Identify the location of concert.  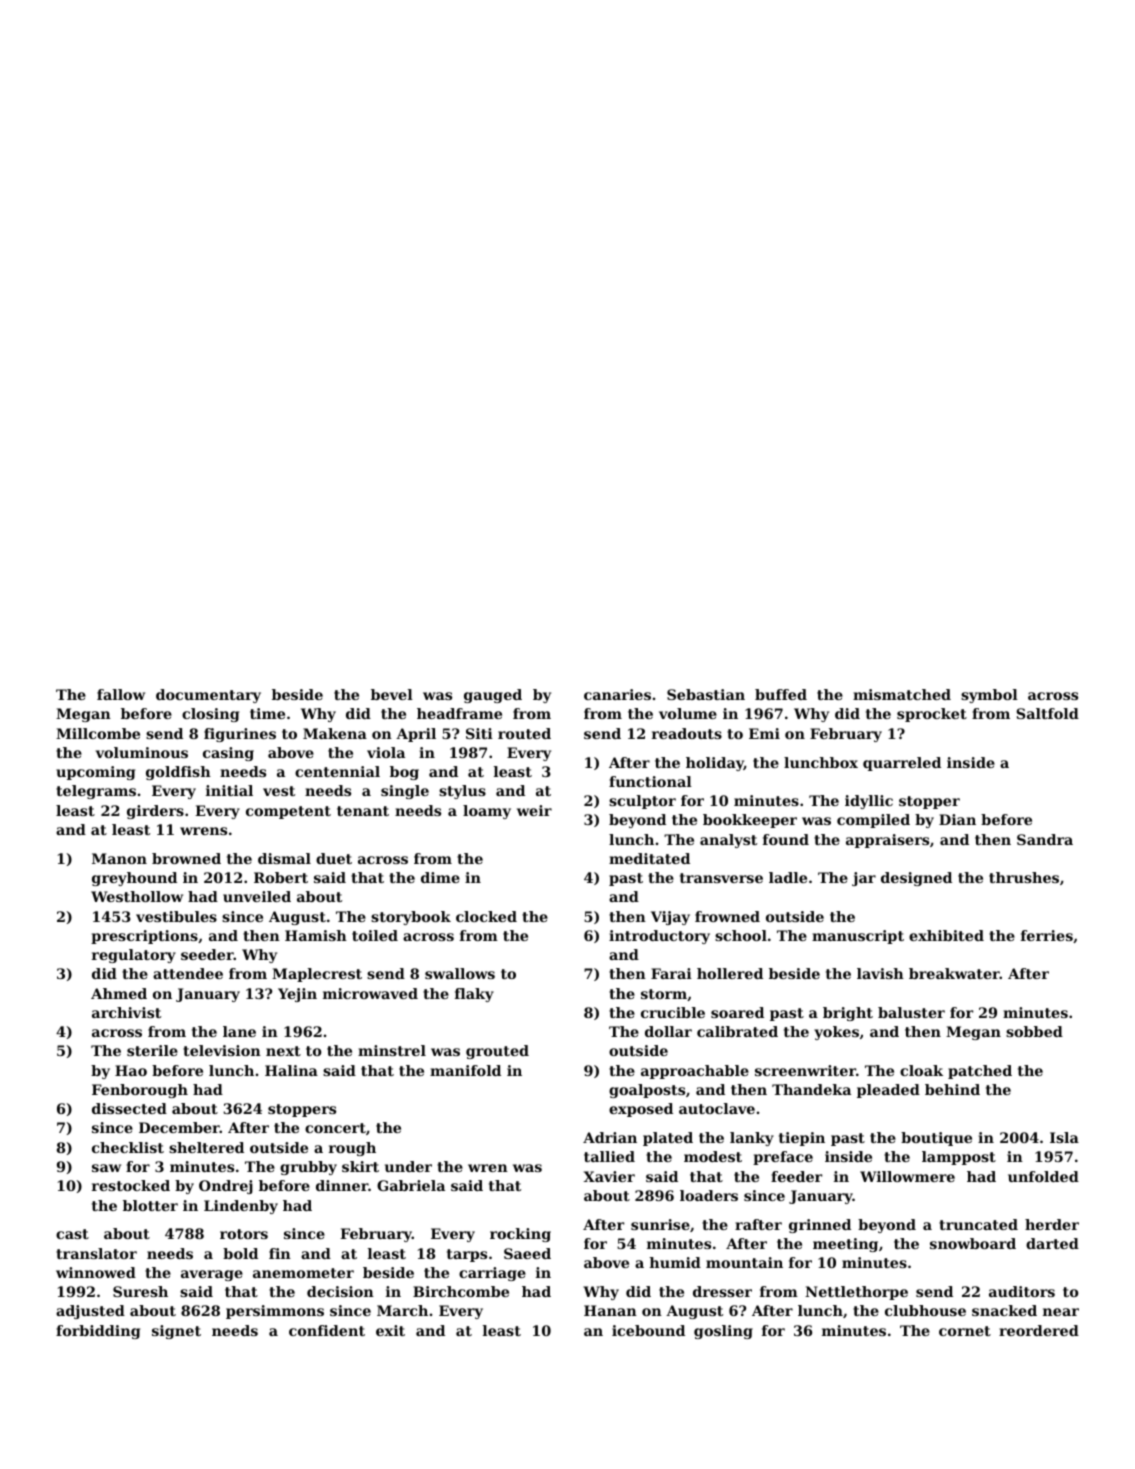
(335, 1128).
